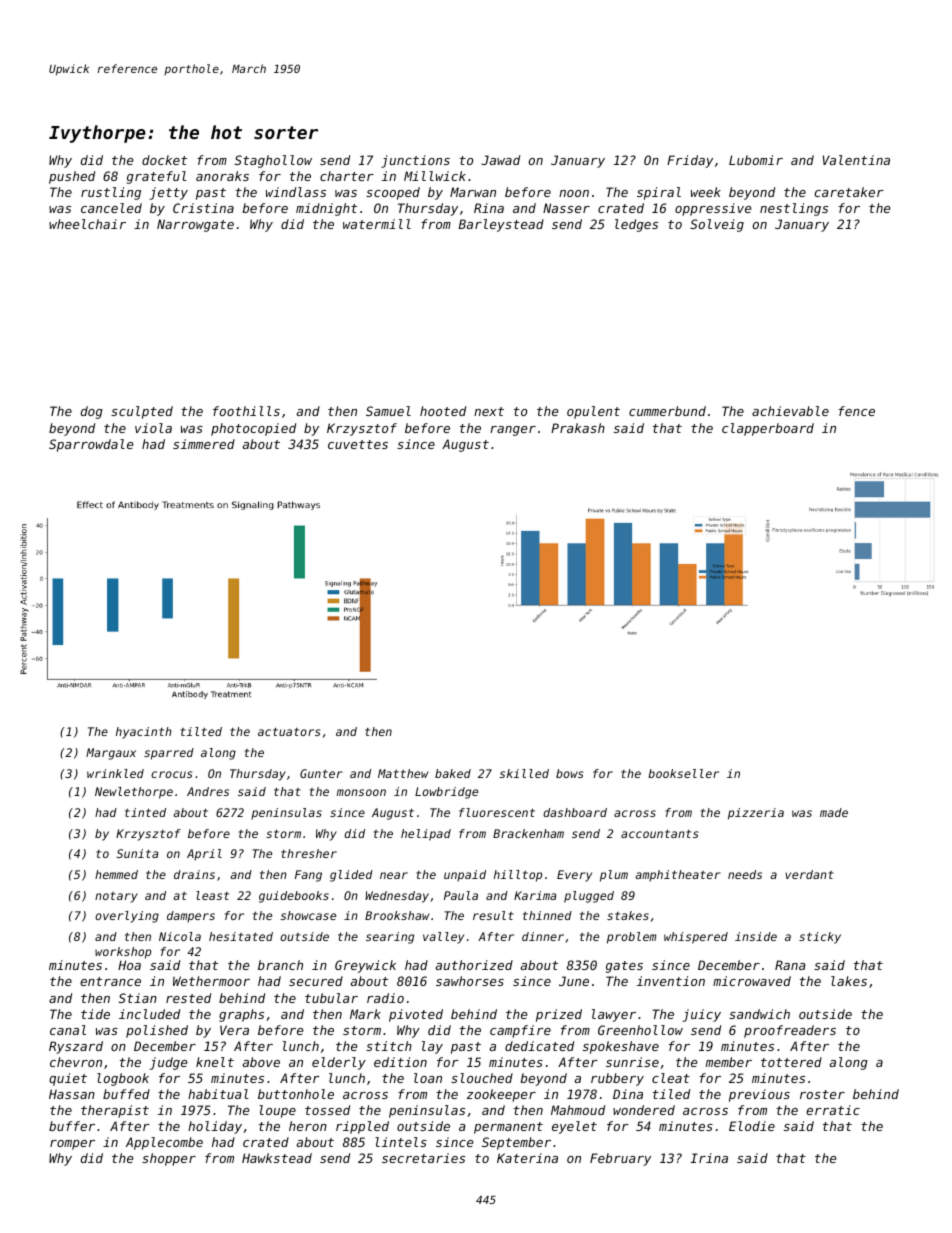 The image size is (952, 1233). What do you see at coordinates (116, 874) in the page?
I see `hemmed` at bounding box center [116, 874].
